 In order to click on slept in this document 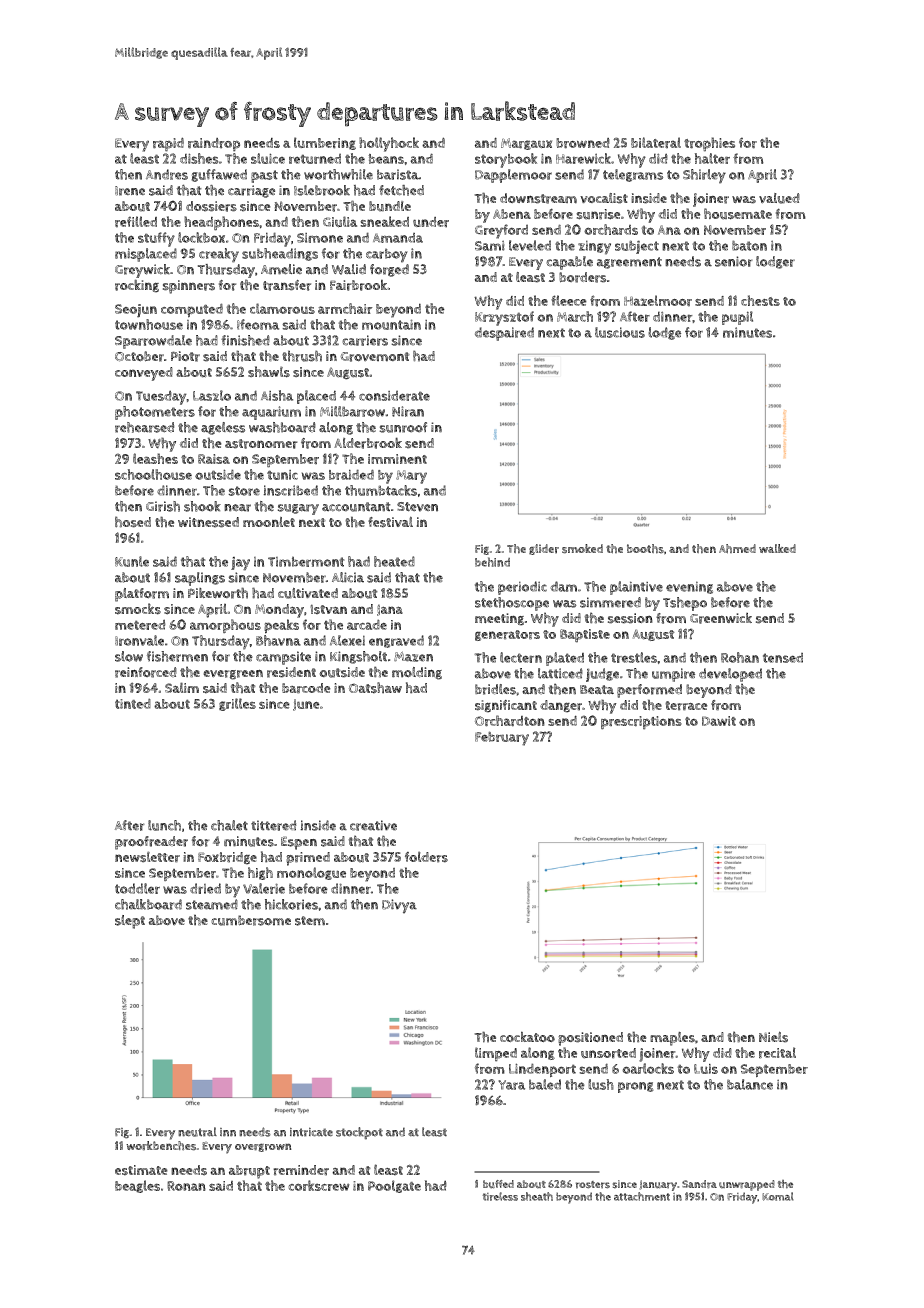, I will do `click(130, 922)`.
